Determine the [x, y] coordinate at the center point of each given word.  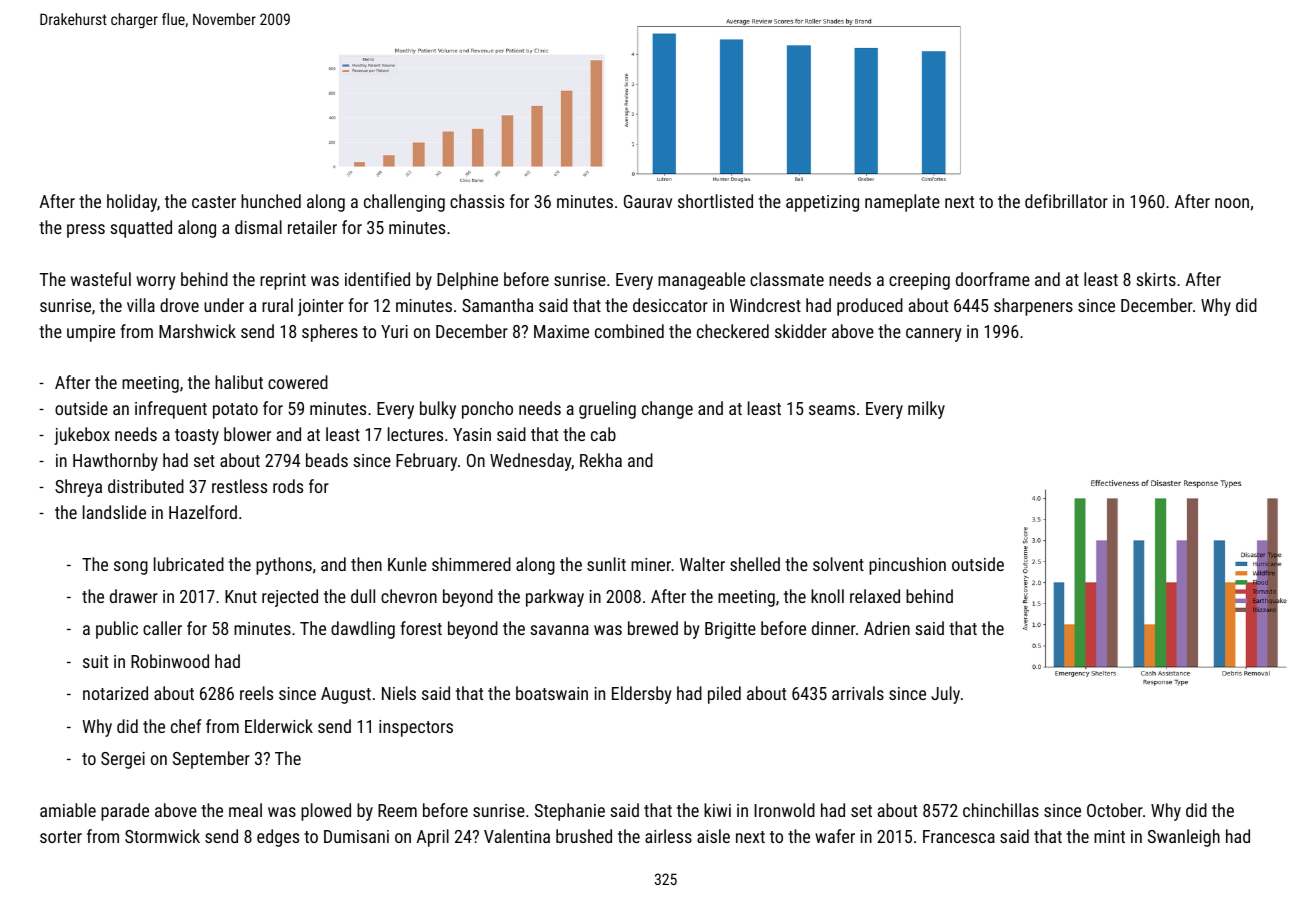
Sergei [123, 760]
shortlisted [715, 201]
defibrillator [1066, 201]
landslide [114, 512]
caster [214, 202]
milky [926, 410]
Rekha [601, 460]
